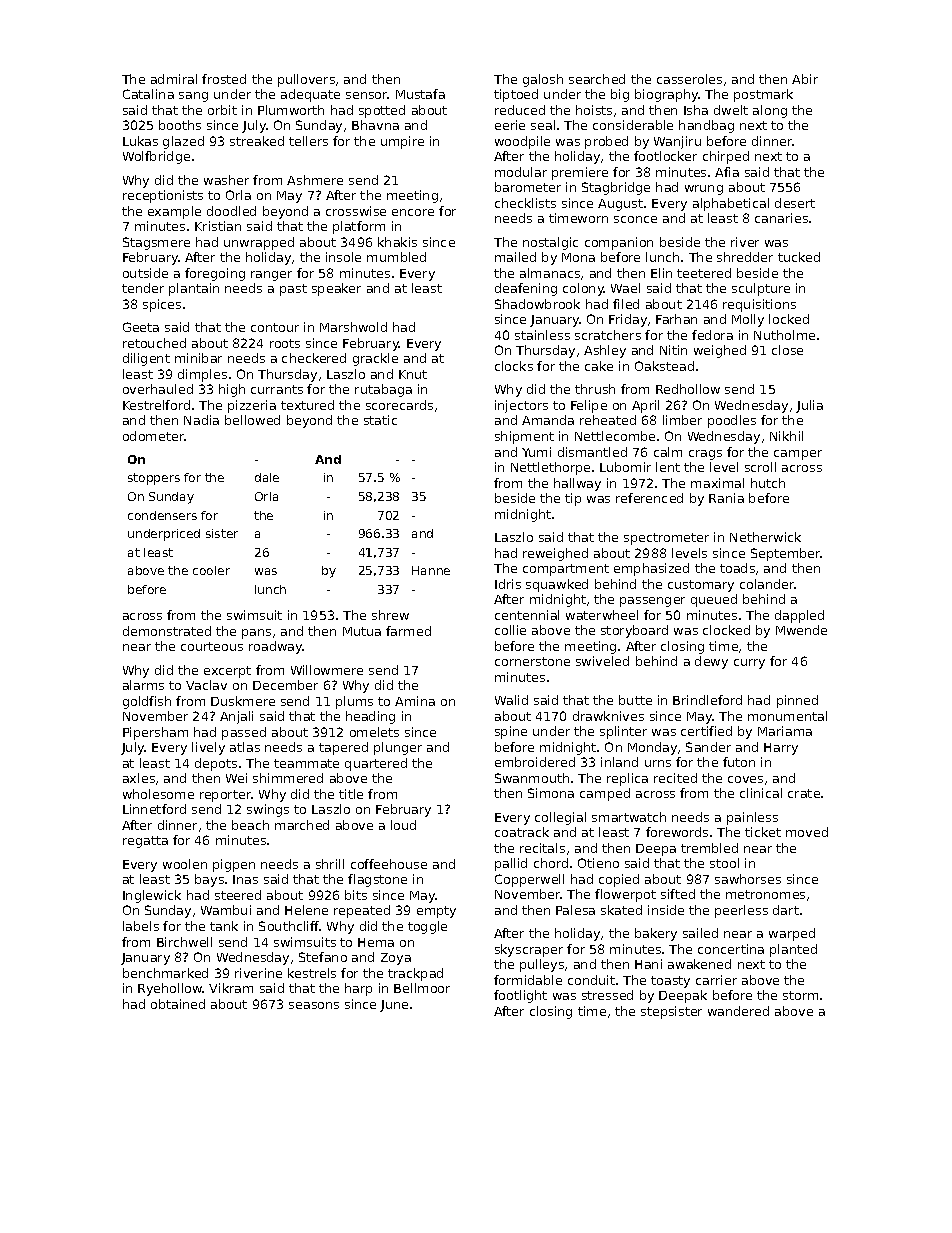 Image resolution: width=952 pixels, height=1233 pixels. I want to click on Vikram, so click(231, 988).
